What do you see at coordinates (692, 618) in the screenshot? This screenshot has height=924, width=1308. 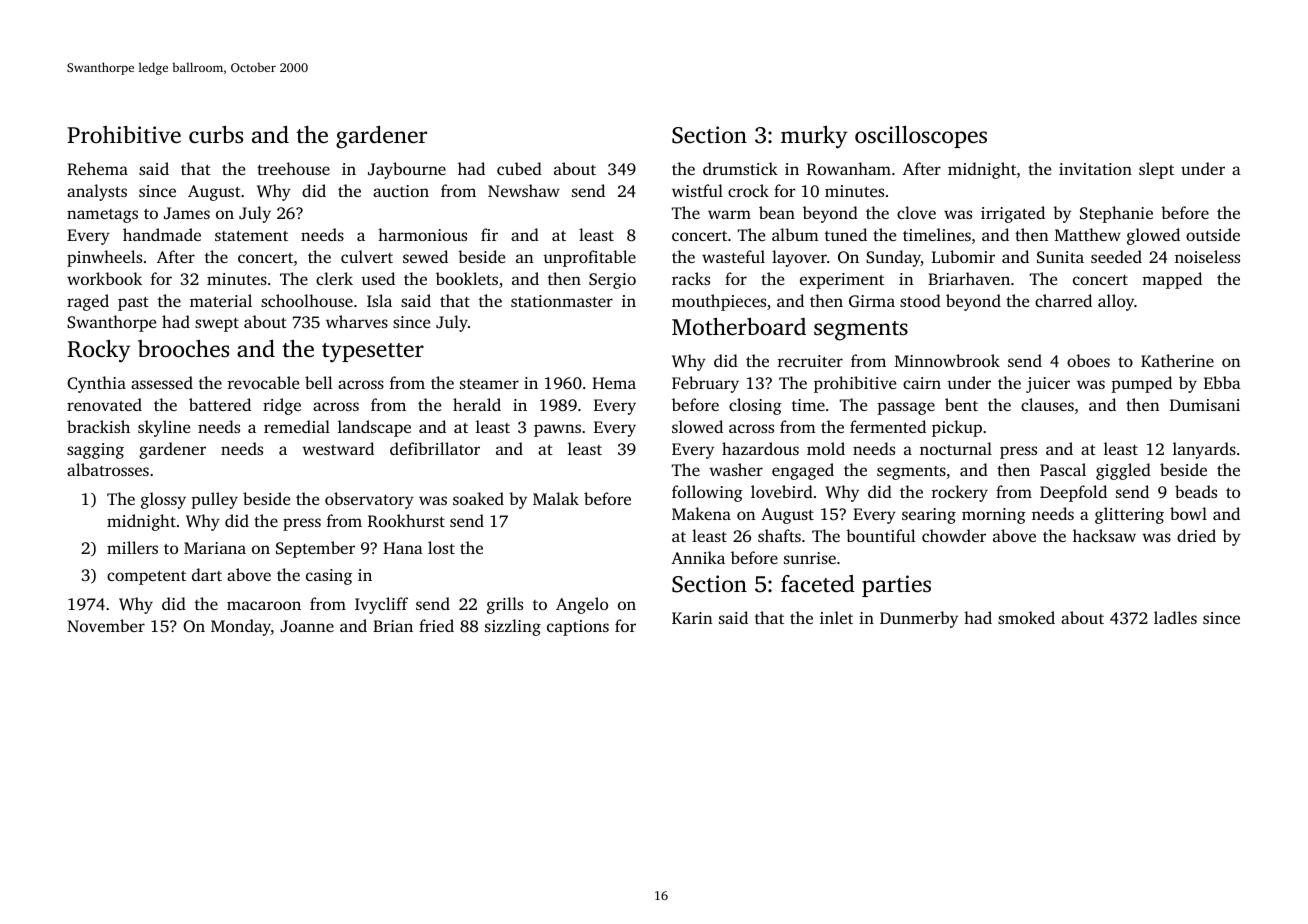 I see `Karin` at bounding box center [692, 618].
